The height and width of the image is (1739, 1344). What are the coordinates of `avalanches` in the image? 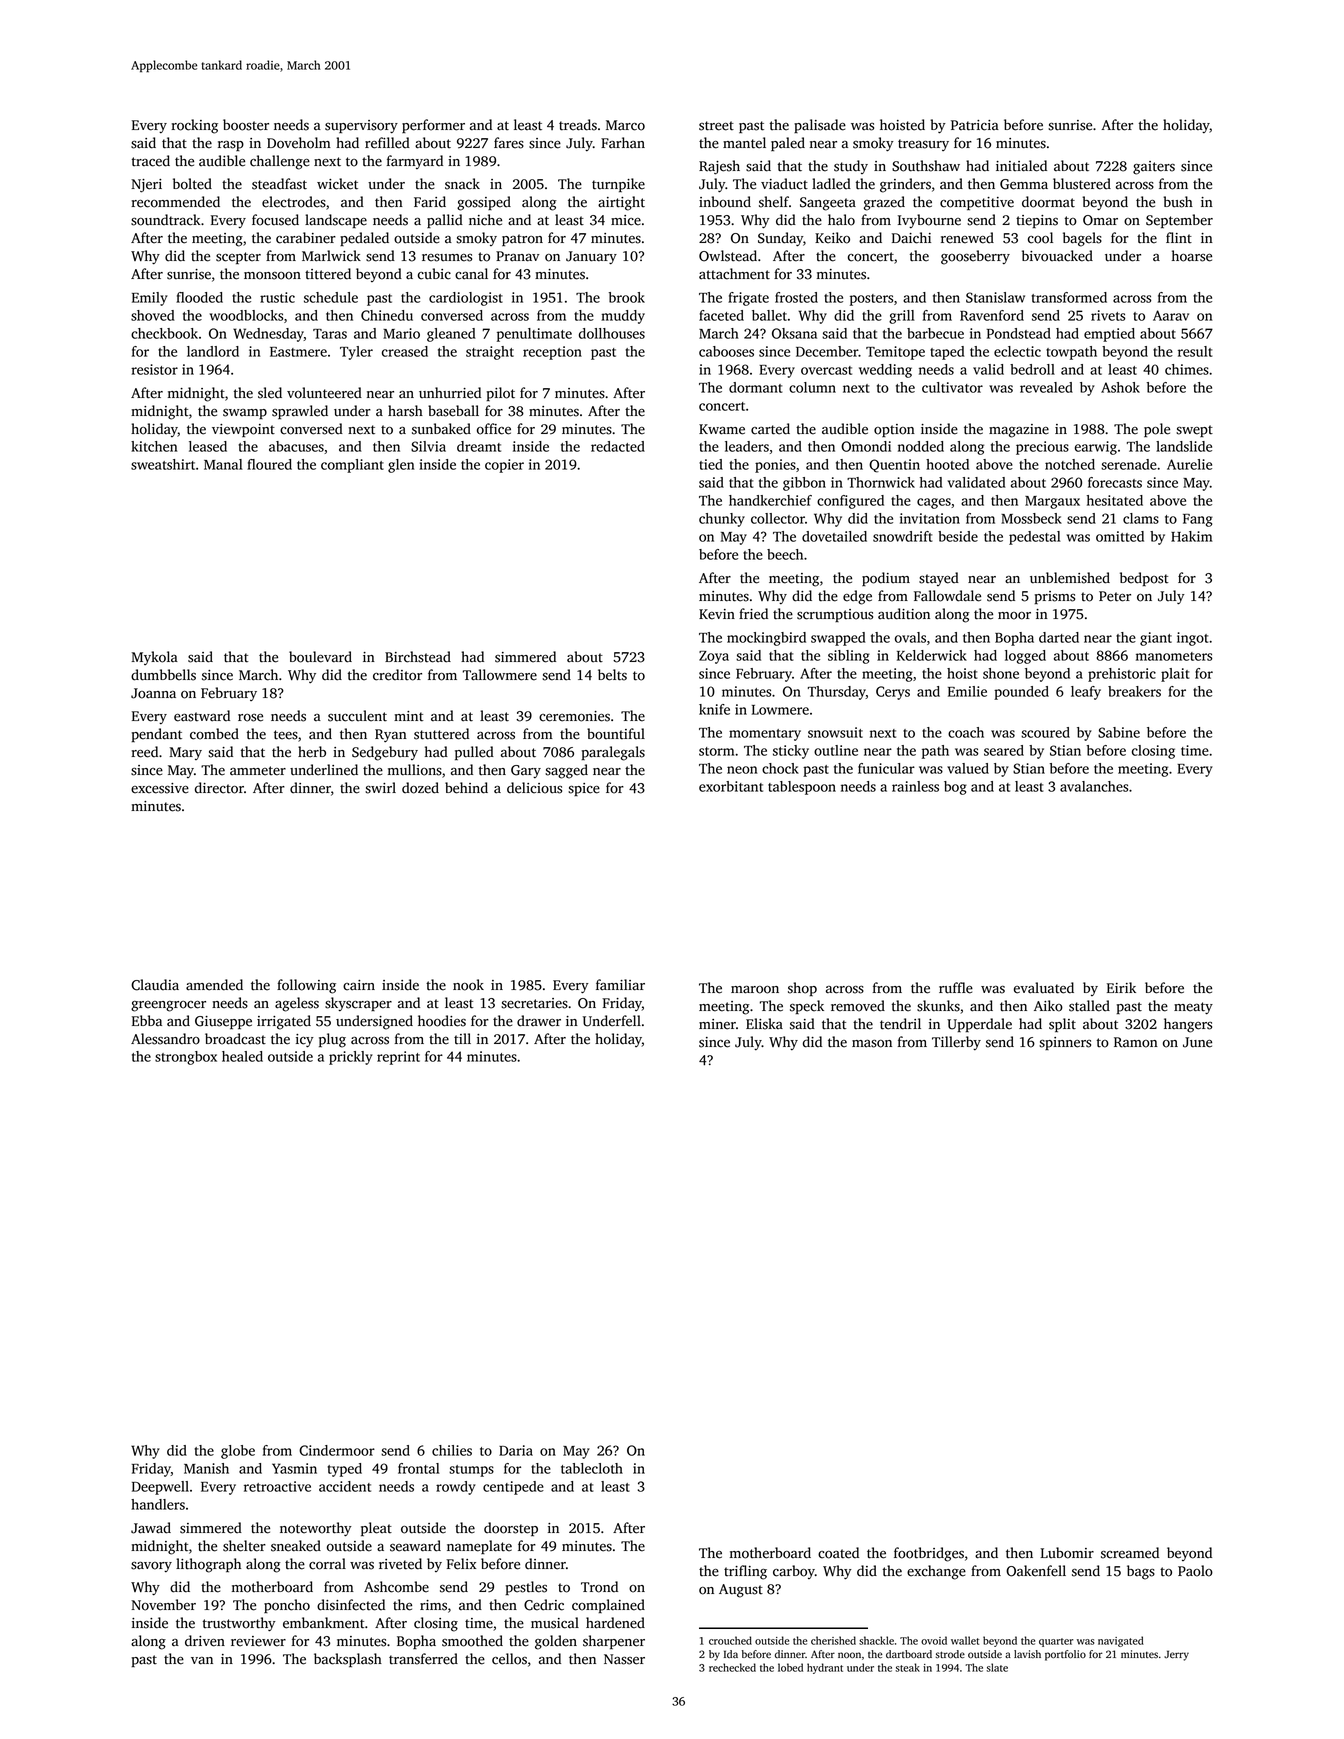 It's located at (1094, 786).
